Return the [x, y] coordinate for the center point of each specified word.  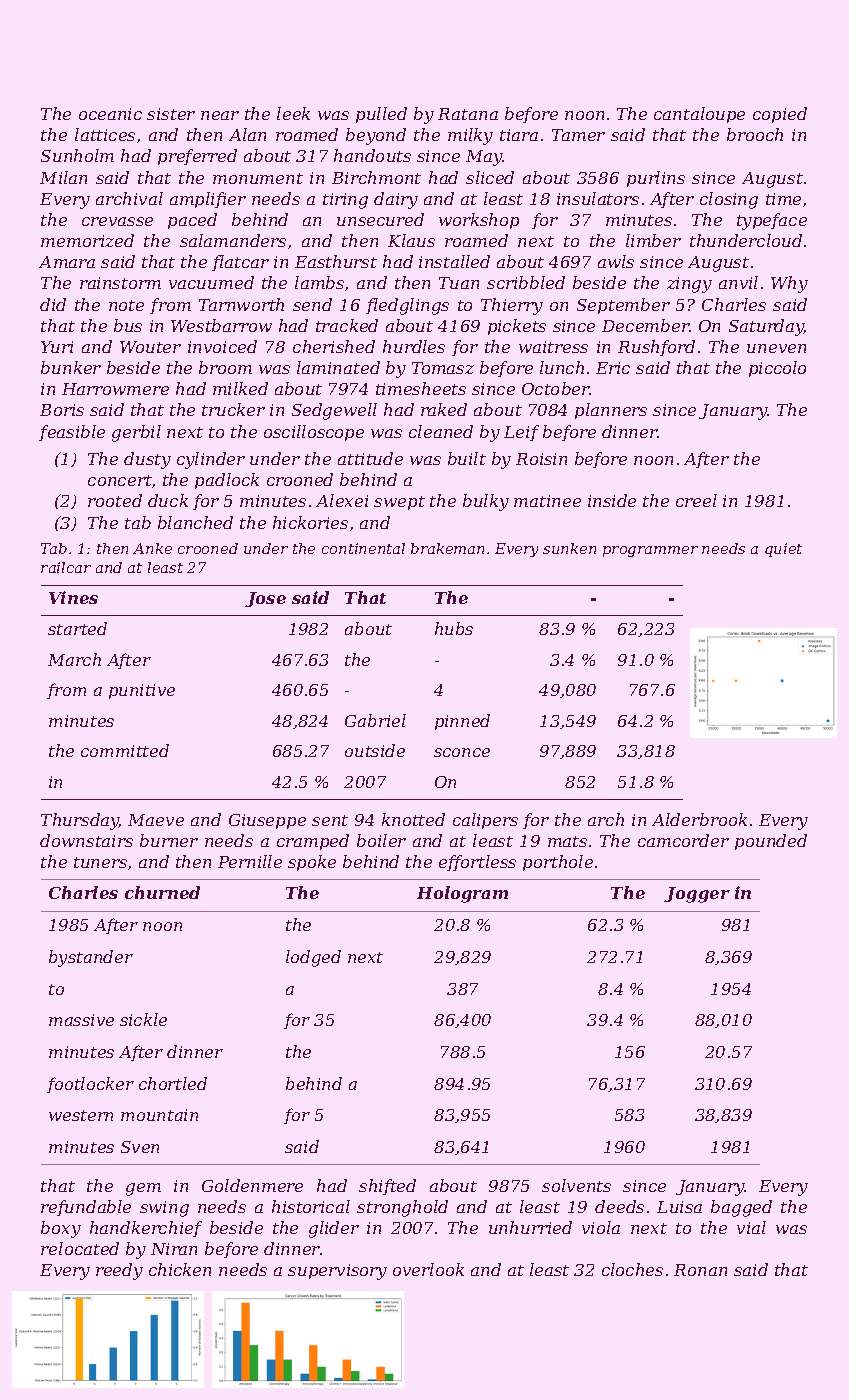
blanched [195, 522]
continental [363, 548]
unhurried [530, 1227]
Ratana [468, 114]
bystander [91, 958]
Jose [265, 599]
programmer [650, 551]
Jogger [697, 895]
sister [171, 114]
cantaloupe [699, 115]
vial [751, 1227]
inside [612, 500]
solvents [576, 1185]
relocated [80, 1248]
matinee [547, 501]
